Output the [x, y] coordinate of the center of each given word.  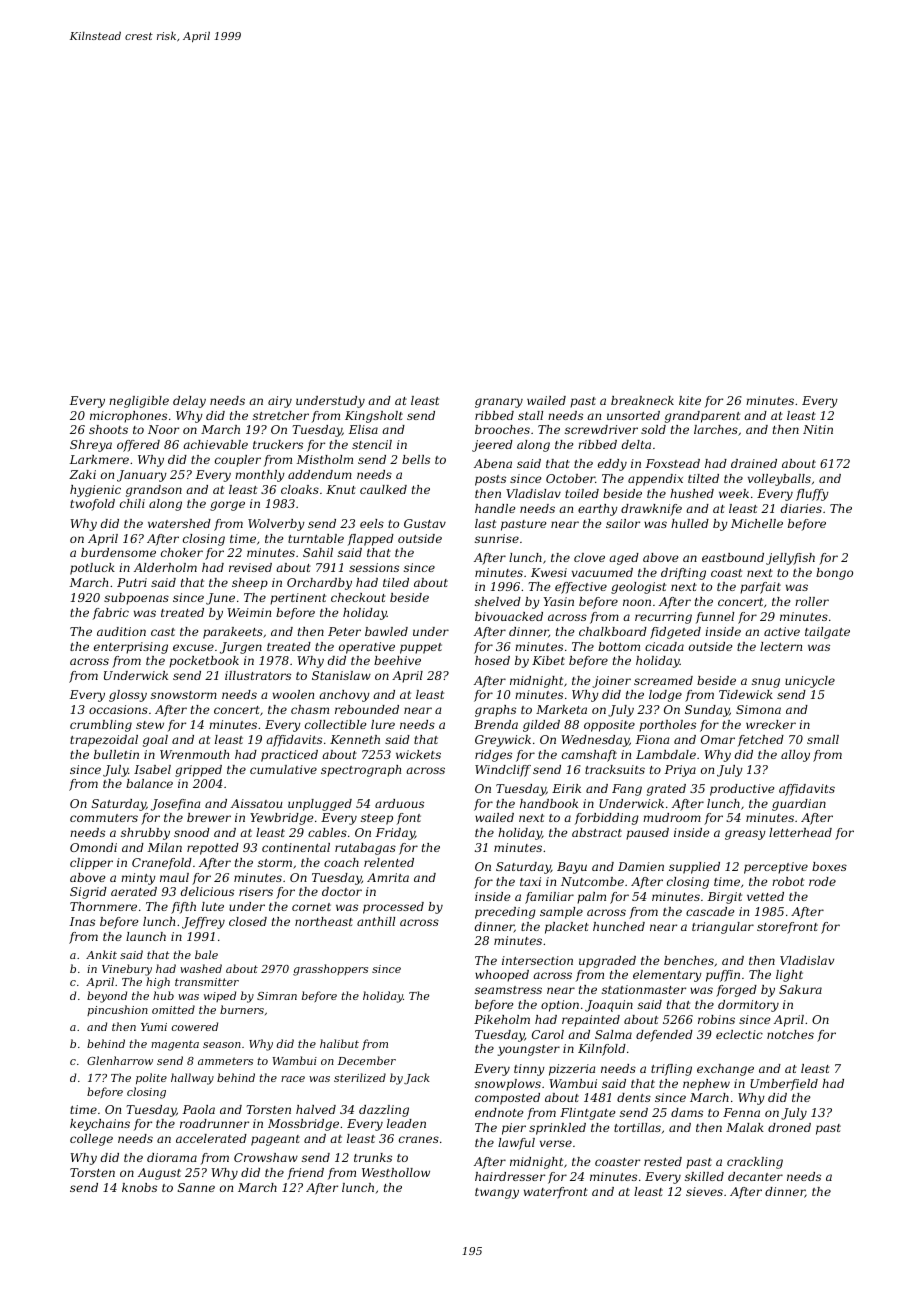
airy [280, 402]
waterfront [556, 1193]
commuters [104, 818]
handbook [549, 803]
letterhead [800, 832]
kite [690, 400]
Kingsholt [374, 417]
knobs [139, 1187]
